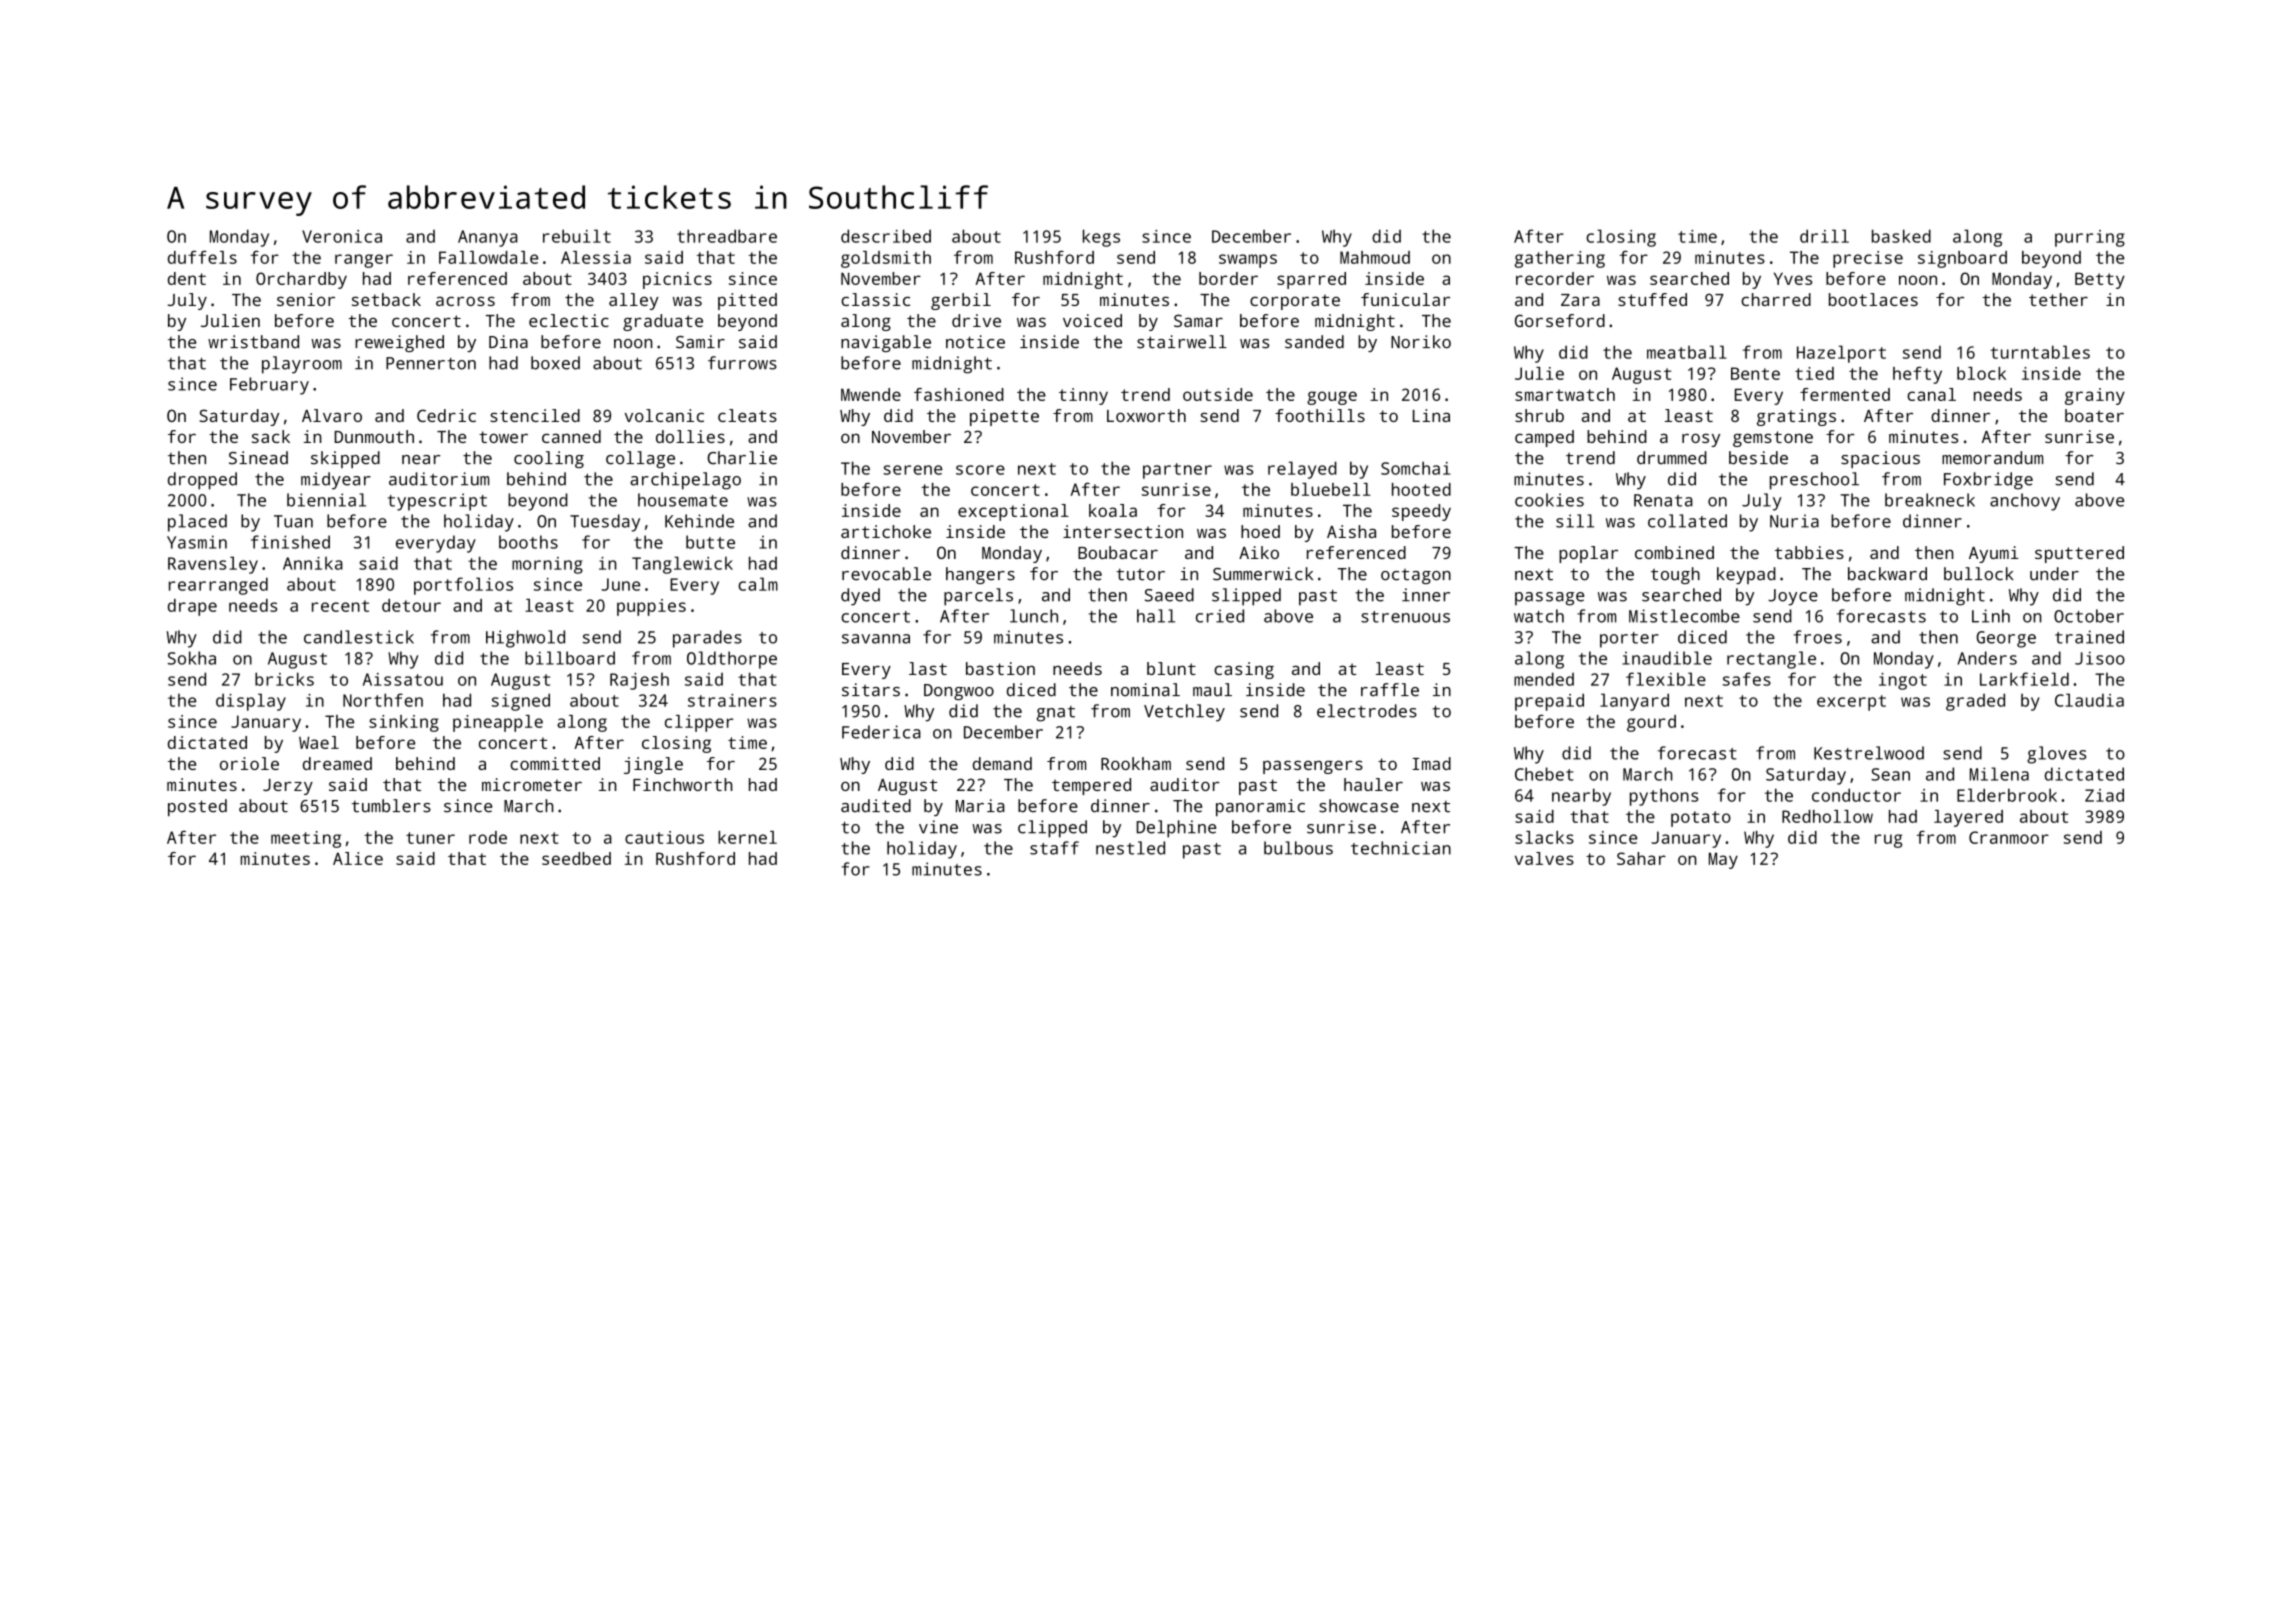 The image size is (2292, 1620). What do you see at coordinates (253, 342) in the page?
I see `wristband` at bounding box center [253, 342].
